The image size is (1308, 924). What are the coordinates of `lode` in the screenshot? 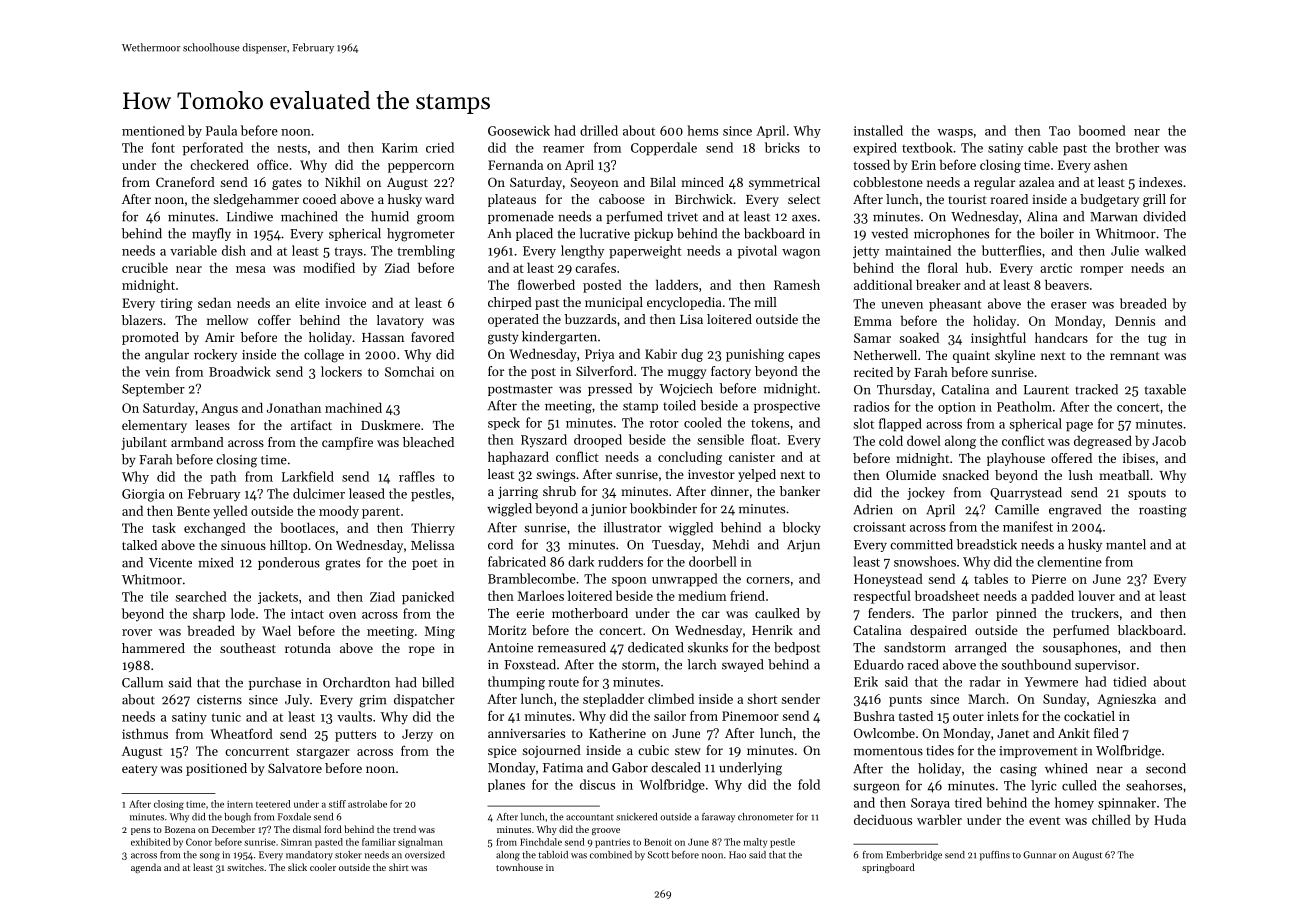 It's located at (243, 613).
